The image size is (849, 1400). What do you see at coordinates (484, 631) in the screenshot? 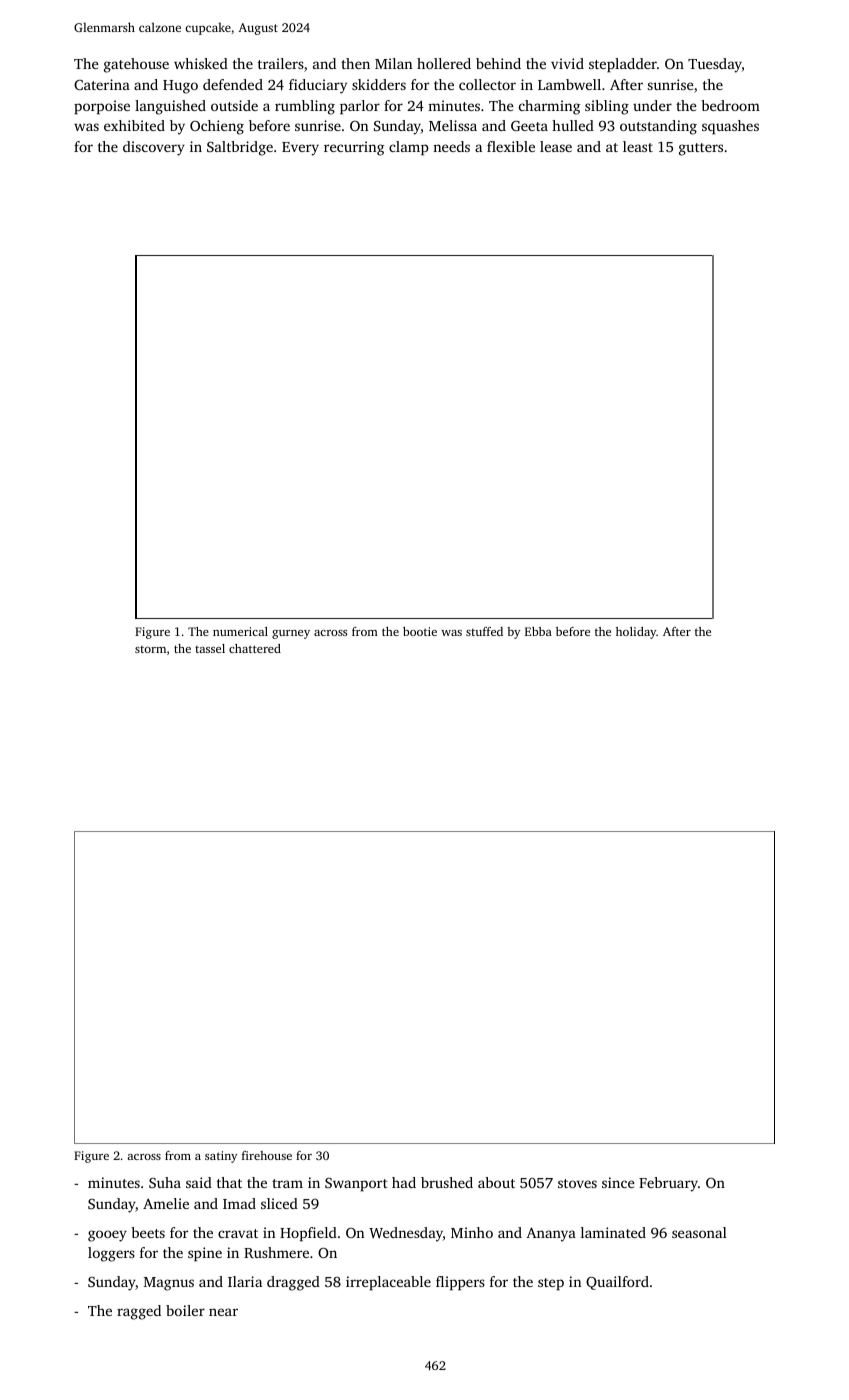
I see `stuffed` at bounding box center [484, 631].
